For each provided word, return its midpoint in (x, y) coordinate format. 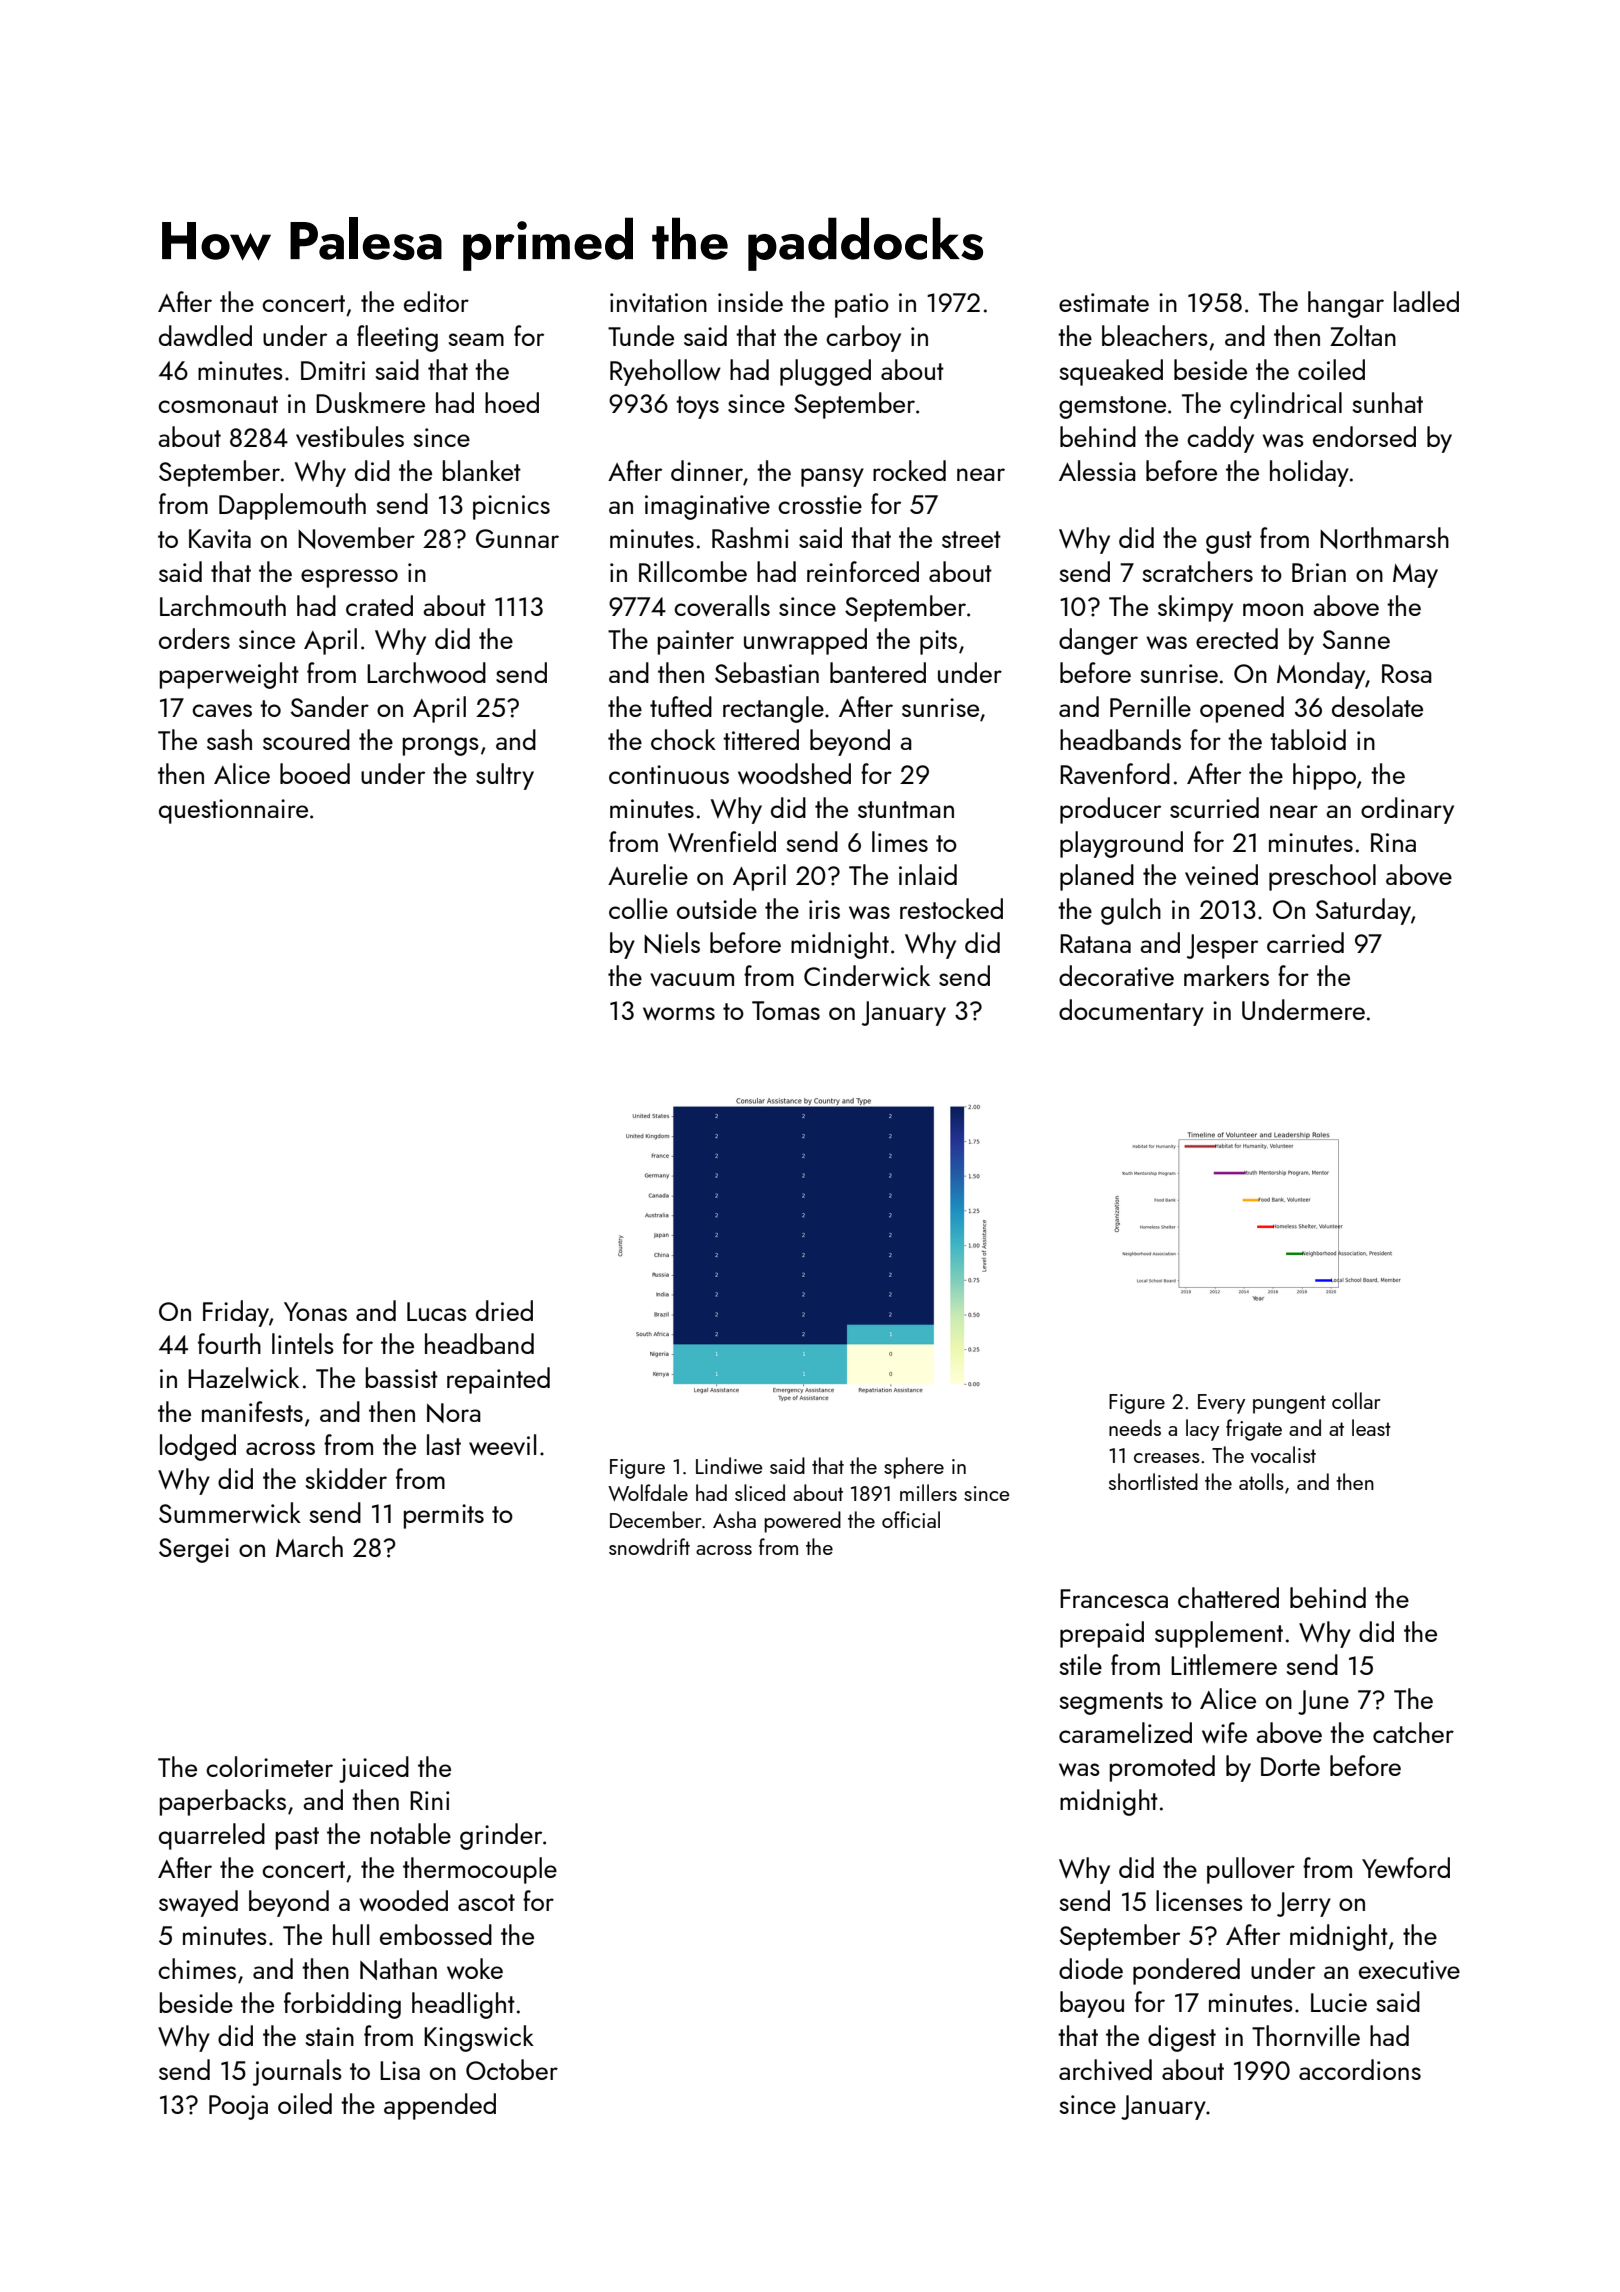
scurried (1214, 807)
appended (440, 2106)
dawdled (205, 335)
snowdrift (649, 1546)
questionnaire (233, 811)
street (971, 539)
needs (1135, 1427)
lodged (198, 1447)
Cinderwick (867, 975)
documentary (1131, 1012)
